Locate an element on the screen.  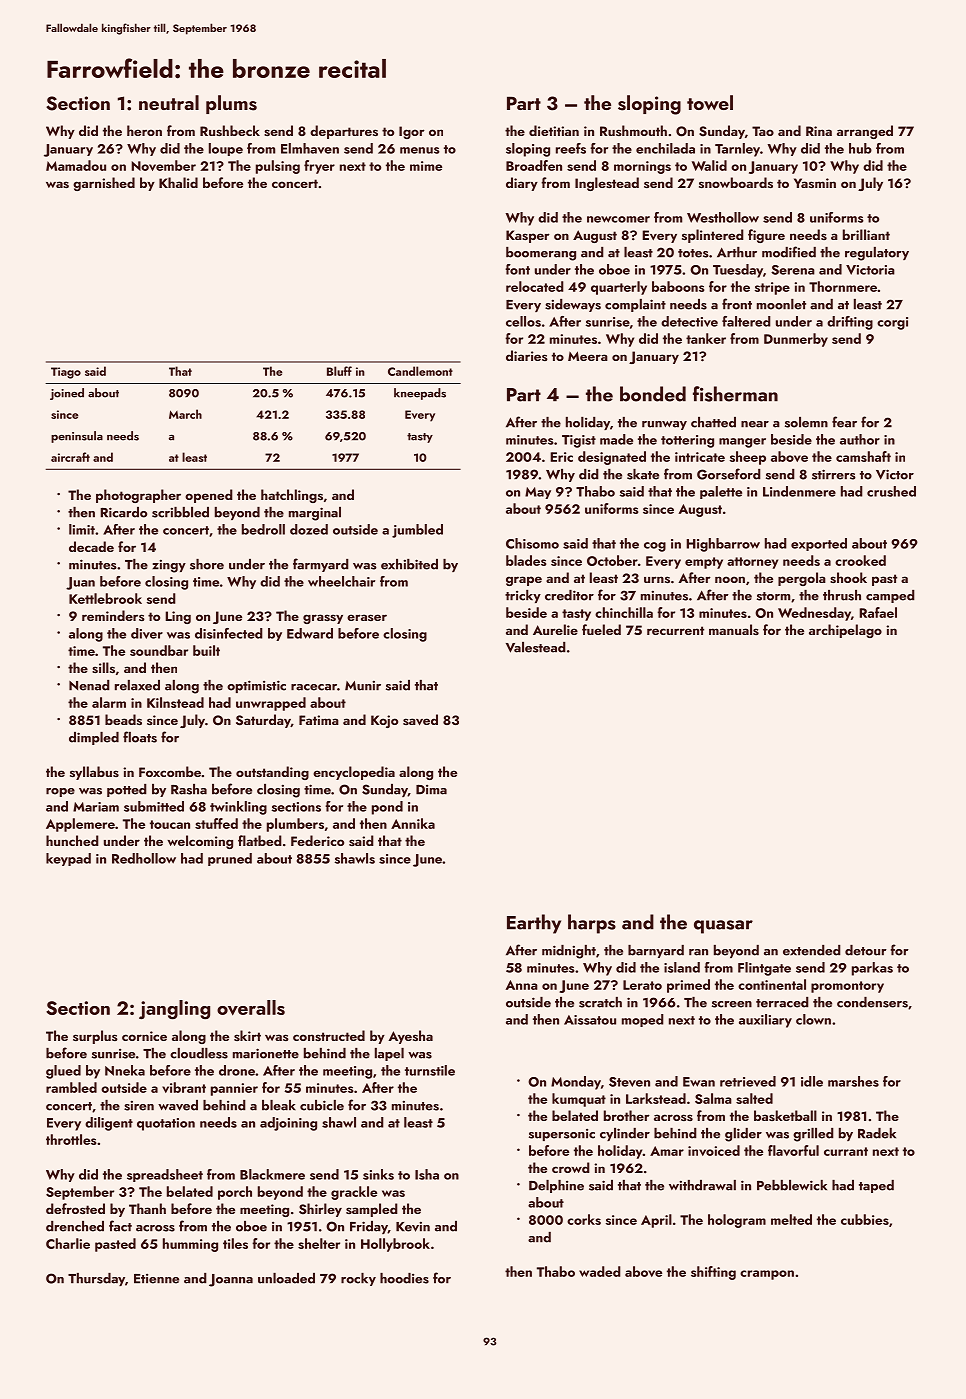
brilliant is located at coordinates (866, 234).
